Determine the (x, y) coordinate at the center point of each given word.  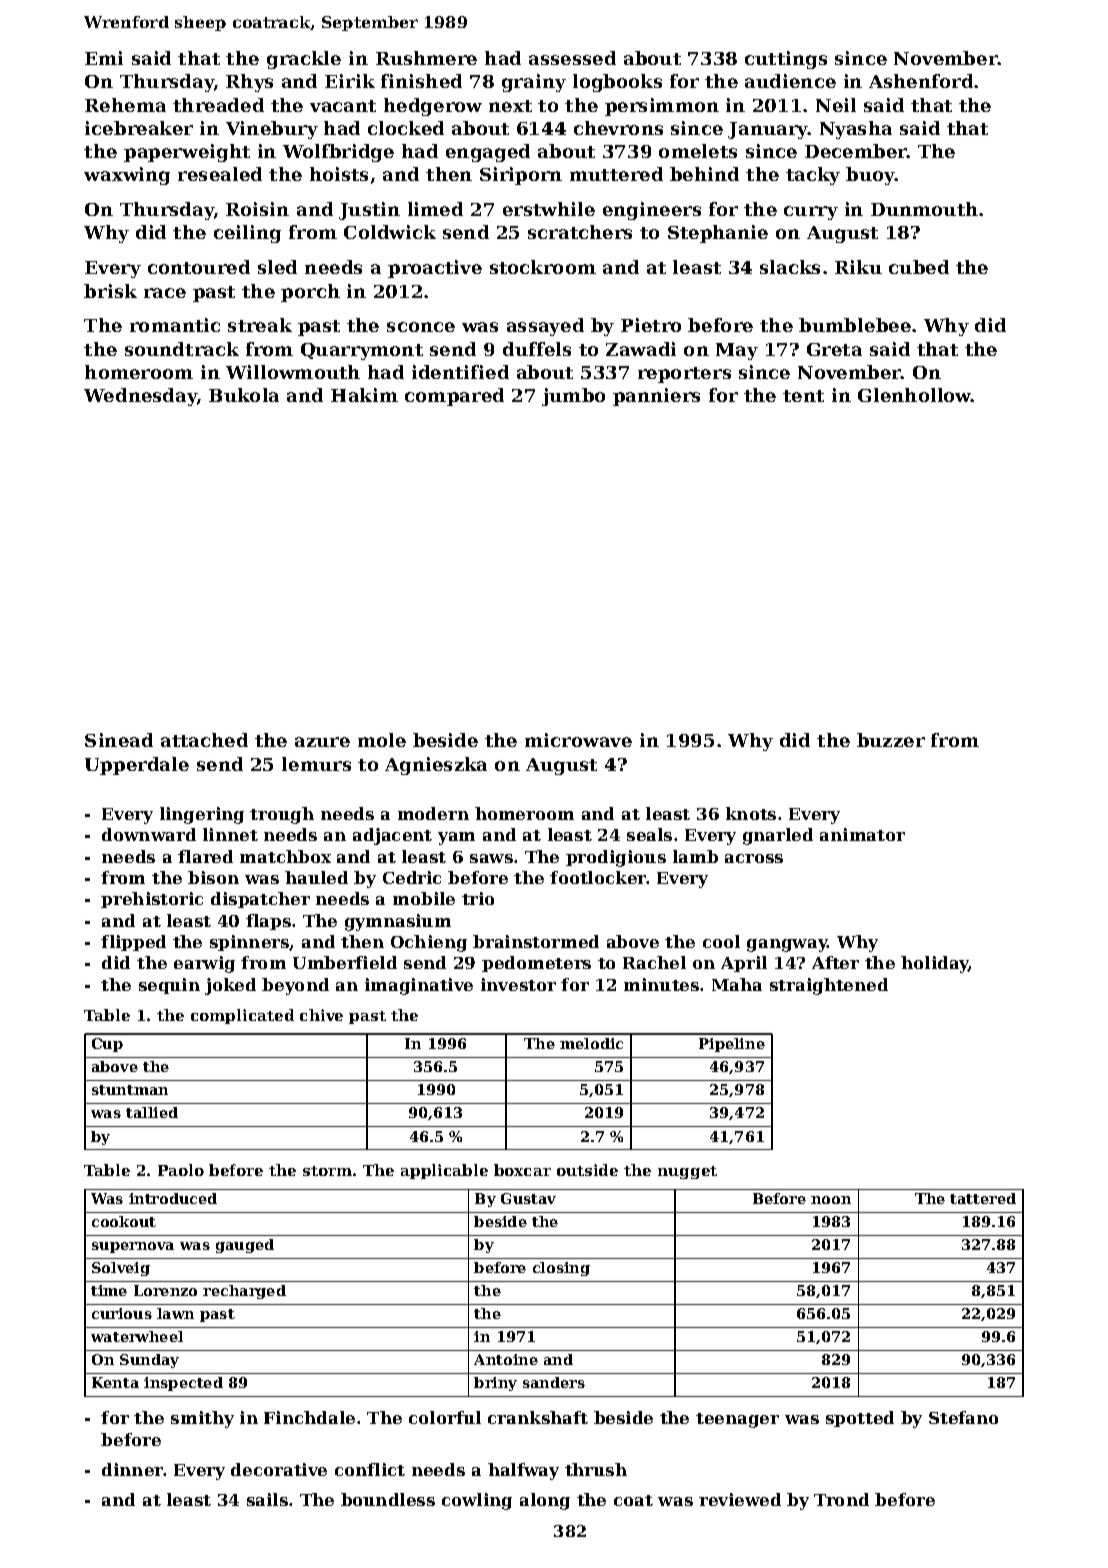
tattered (983, 1198)
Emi (104, 58)
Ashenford (921, 81)
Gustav (528, 1198)
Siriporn (521, 176)
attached (204, 740)
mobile (424, 898)
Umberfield (345, 962)
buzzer (891, 740)
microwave (578, 740)
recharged (244, 1292)
